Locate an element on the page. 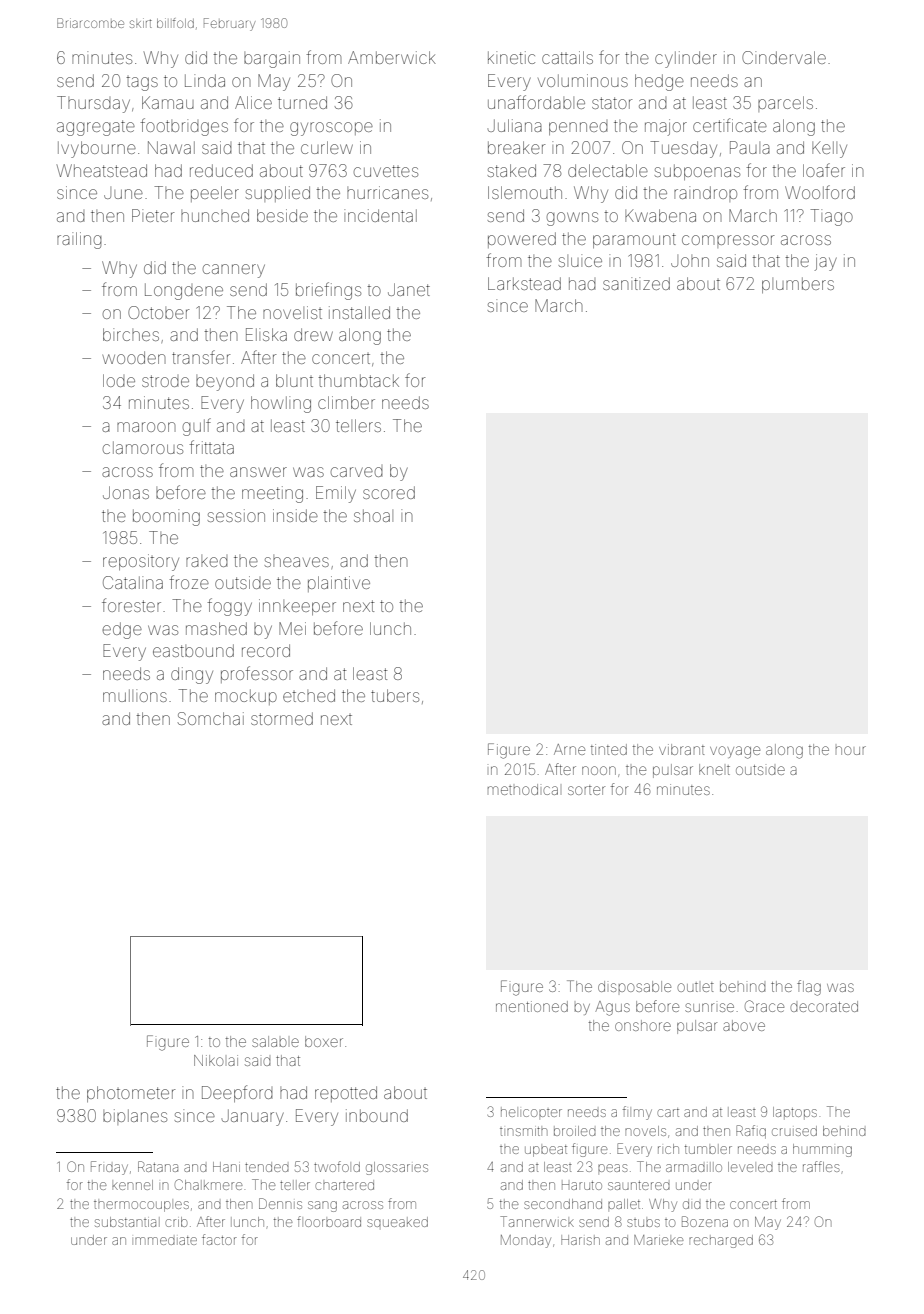  Marieke is located at coordinates (659, 1240).
